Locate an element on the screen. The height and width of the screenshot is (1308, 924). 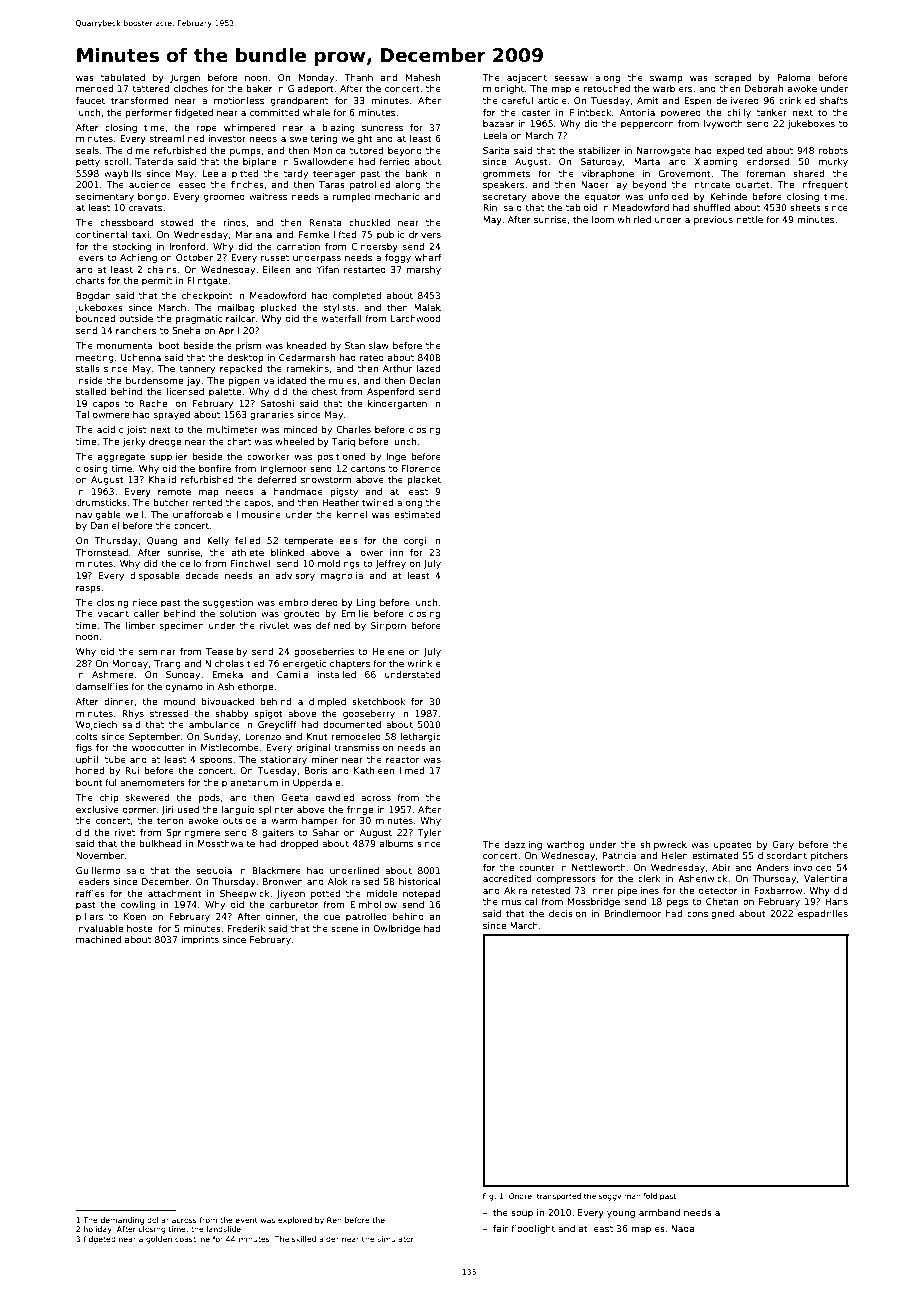
permit is located at coordinates (157, 281).
